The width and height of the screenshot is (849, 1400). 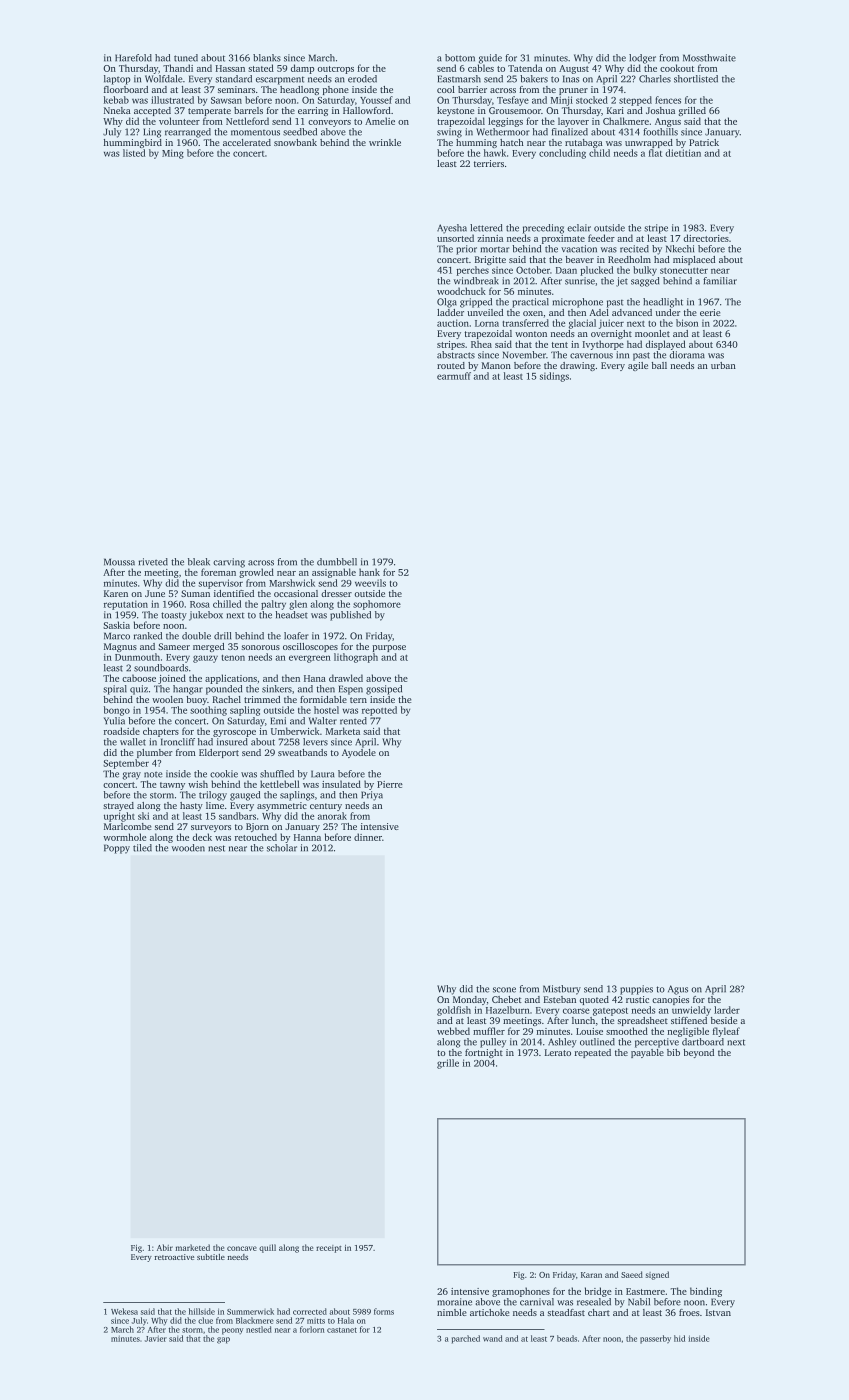 What do you see at coordinates (372, 796) in the screenshot?
I see `Priya` at bounding box center [372, 796].
